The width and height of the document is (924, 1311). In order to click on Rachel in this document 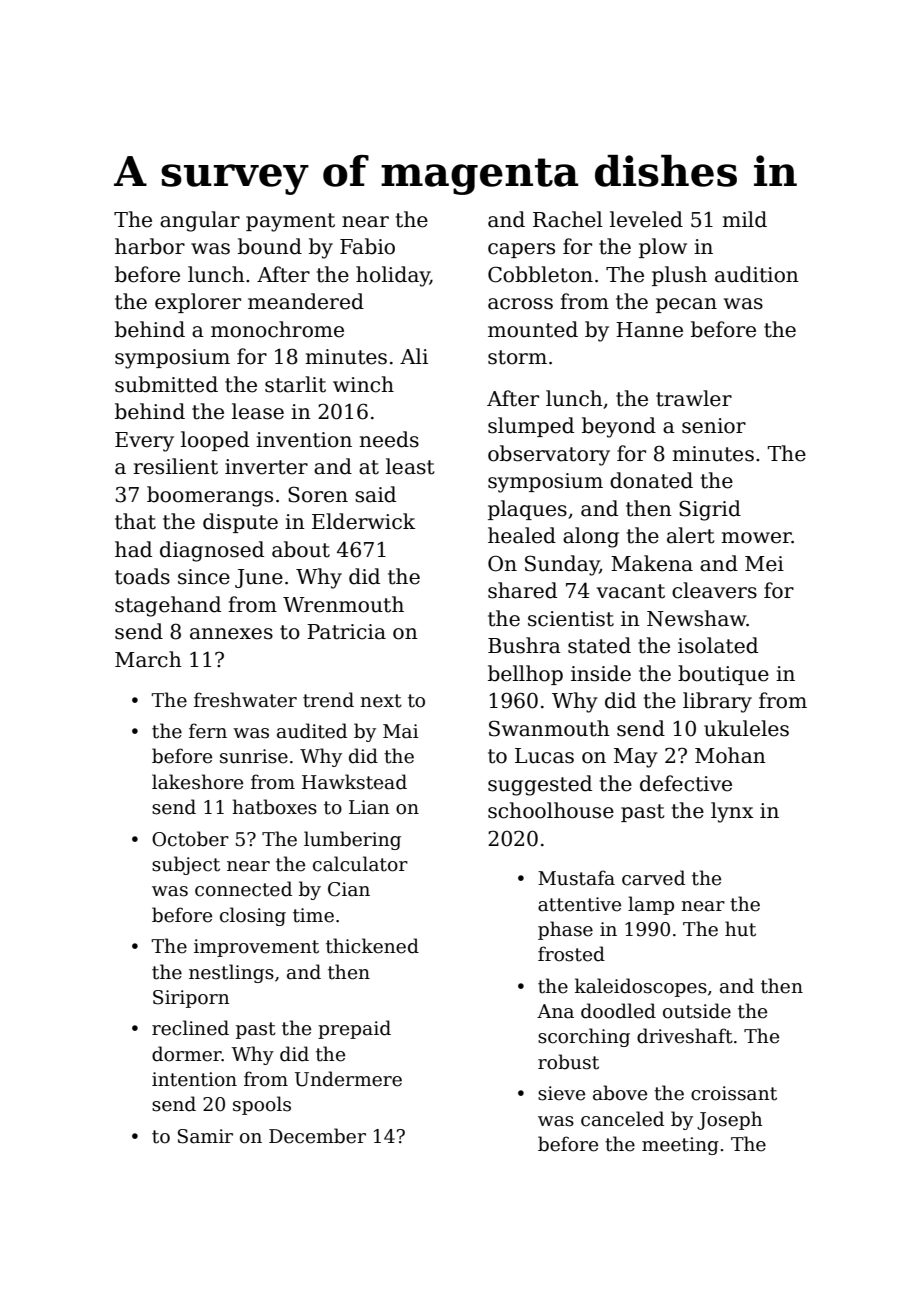, I will do `click(568, 219)`.
